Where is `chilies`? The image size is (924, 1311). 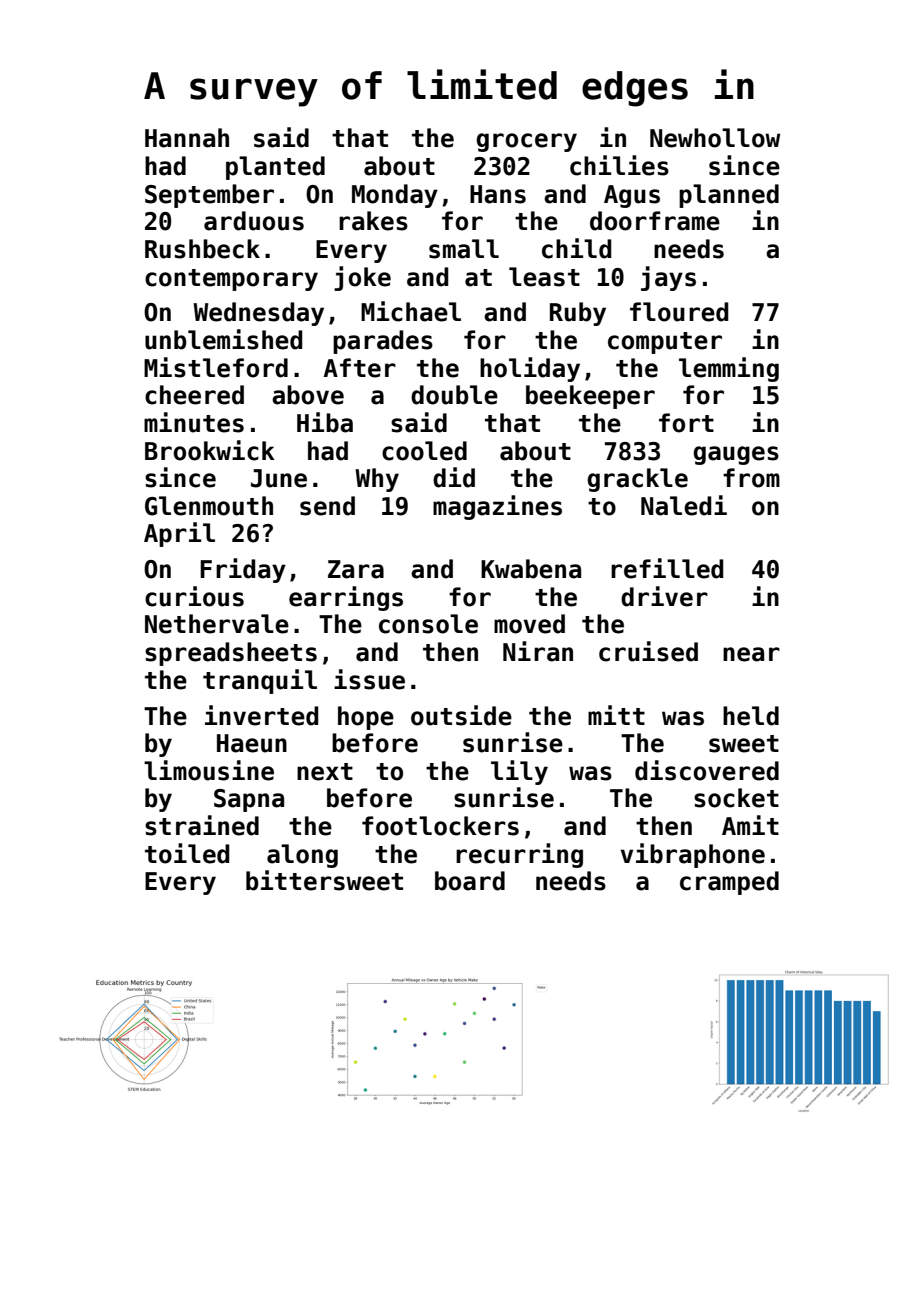
chilies is located at coordinates (619, 165).
